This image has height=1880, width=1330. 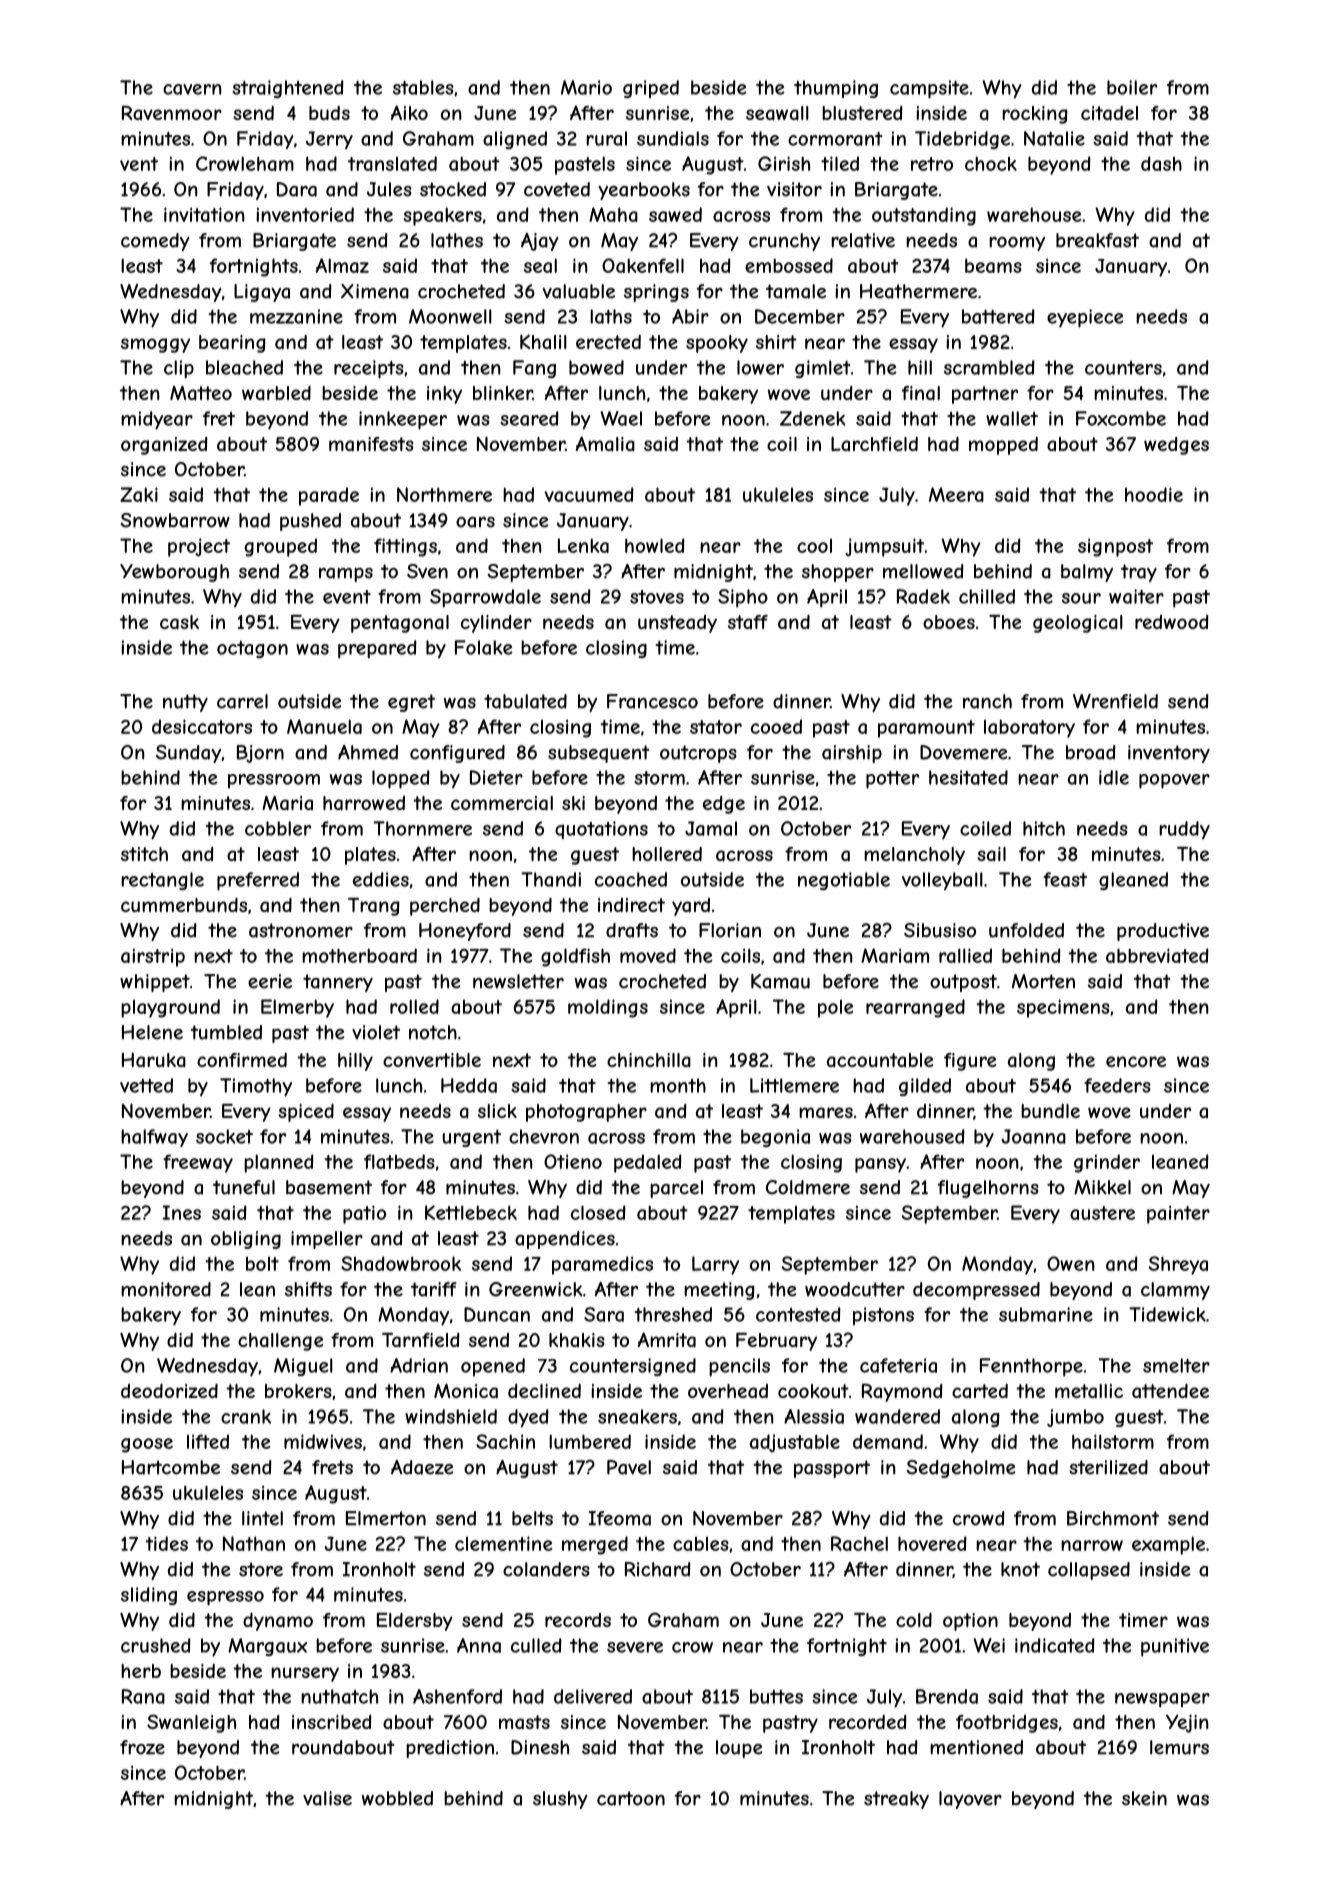 What do you see at coordinates (923, 596) in the image?
I see `Radek` at bounding box center [923, 596].
